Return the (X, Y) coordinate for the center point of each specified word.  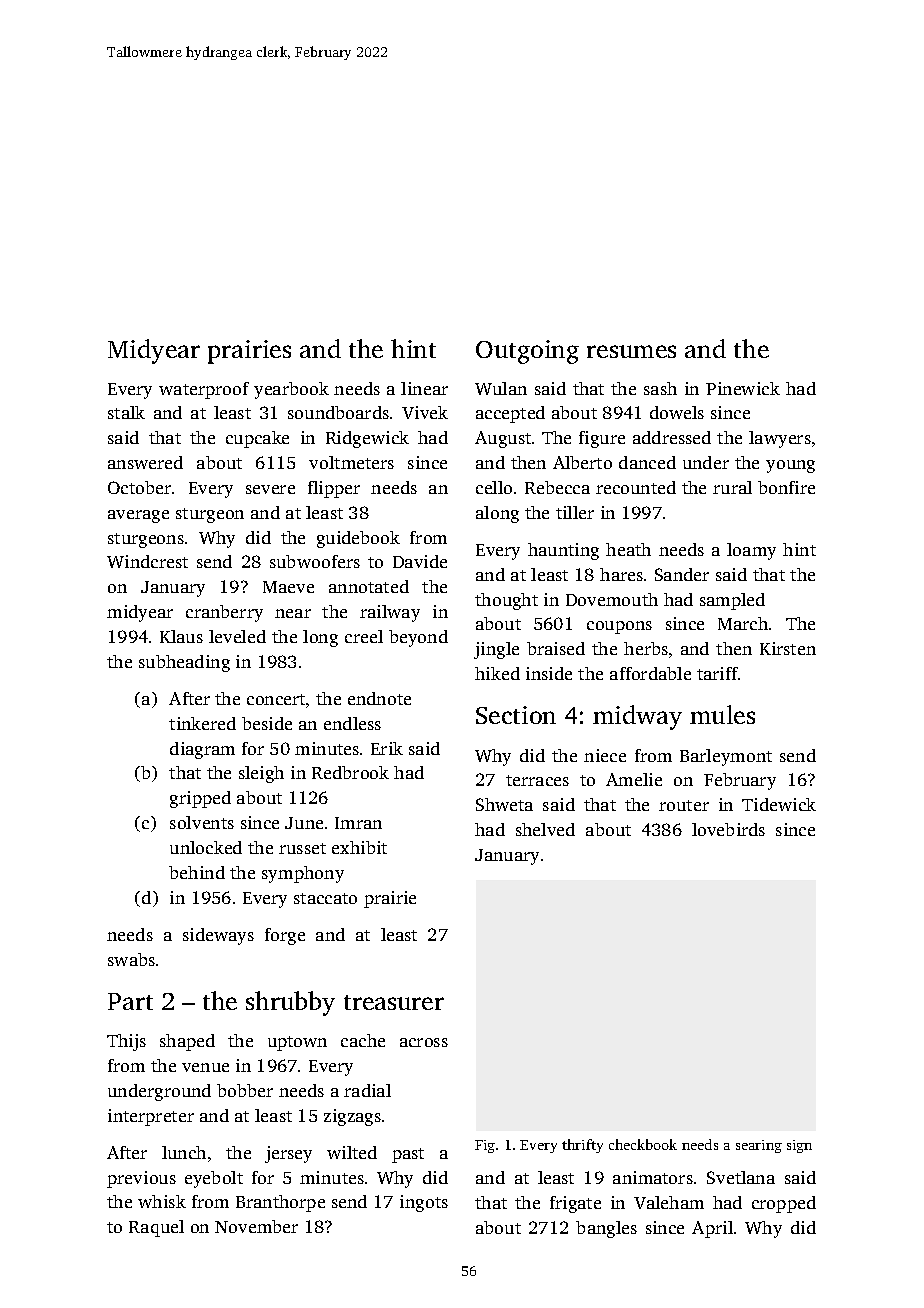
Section (516, 715)
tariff (717, 673)
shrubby (290, 1003)
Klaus (181, 636)
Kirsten (788, 648)
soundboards (338, 412)
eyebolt (214, 1179)
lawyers (780, 439)
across (424, 1042)
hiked (497, 673)
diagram (202, 750)
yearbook (291, 390)
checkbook (643, 1144)
